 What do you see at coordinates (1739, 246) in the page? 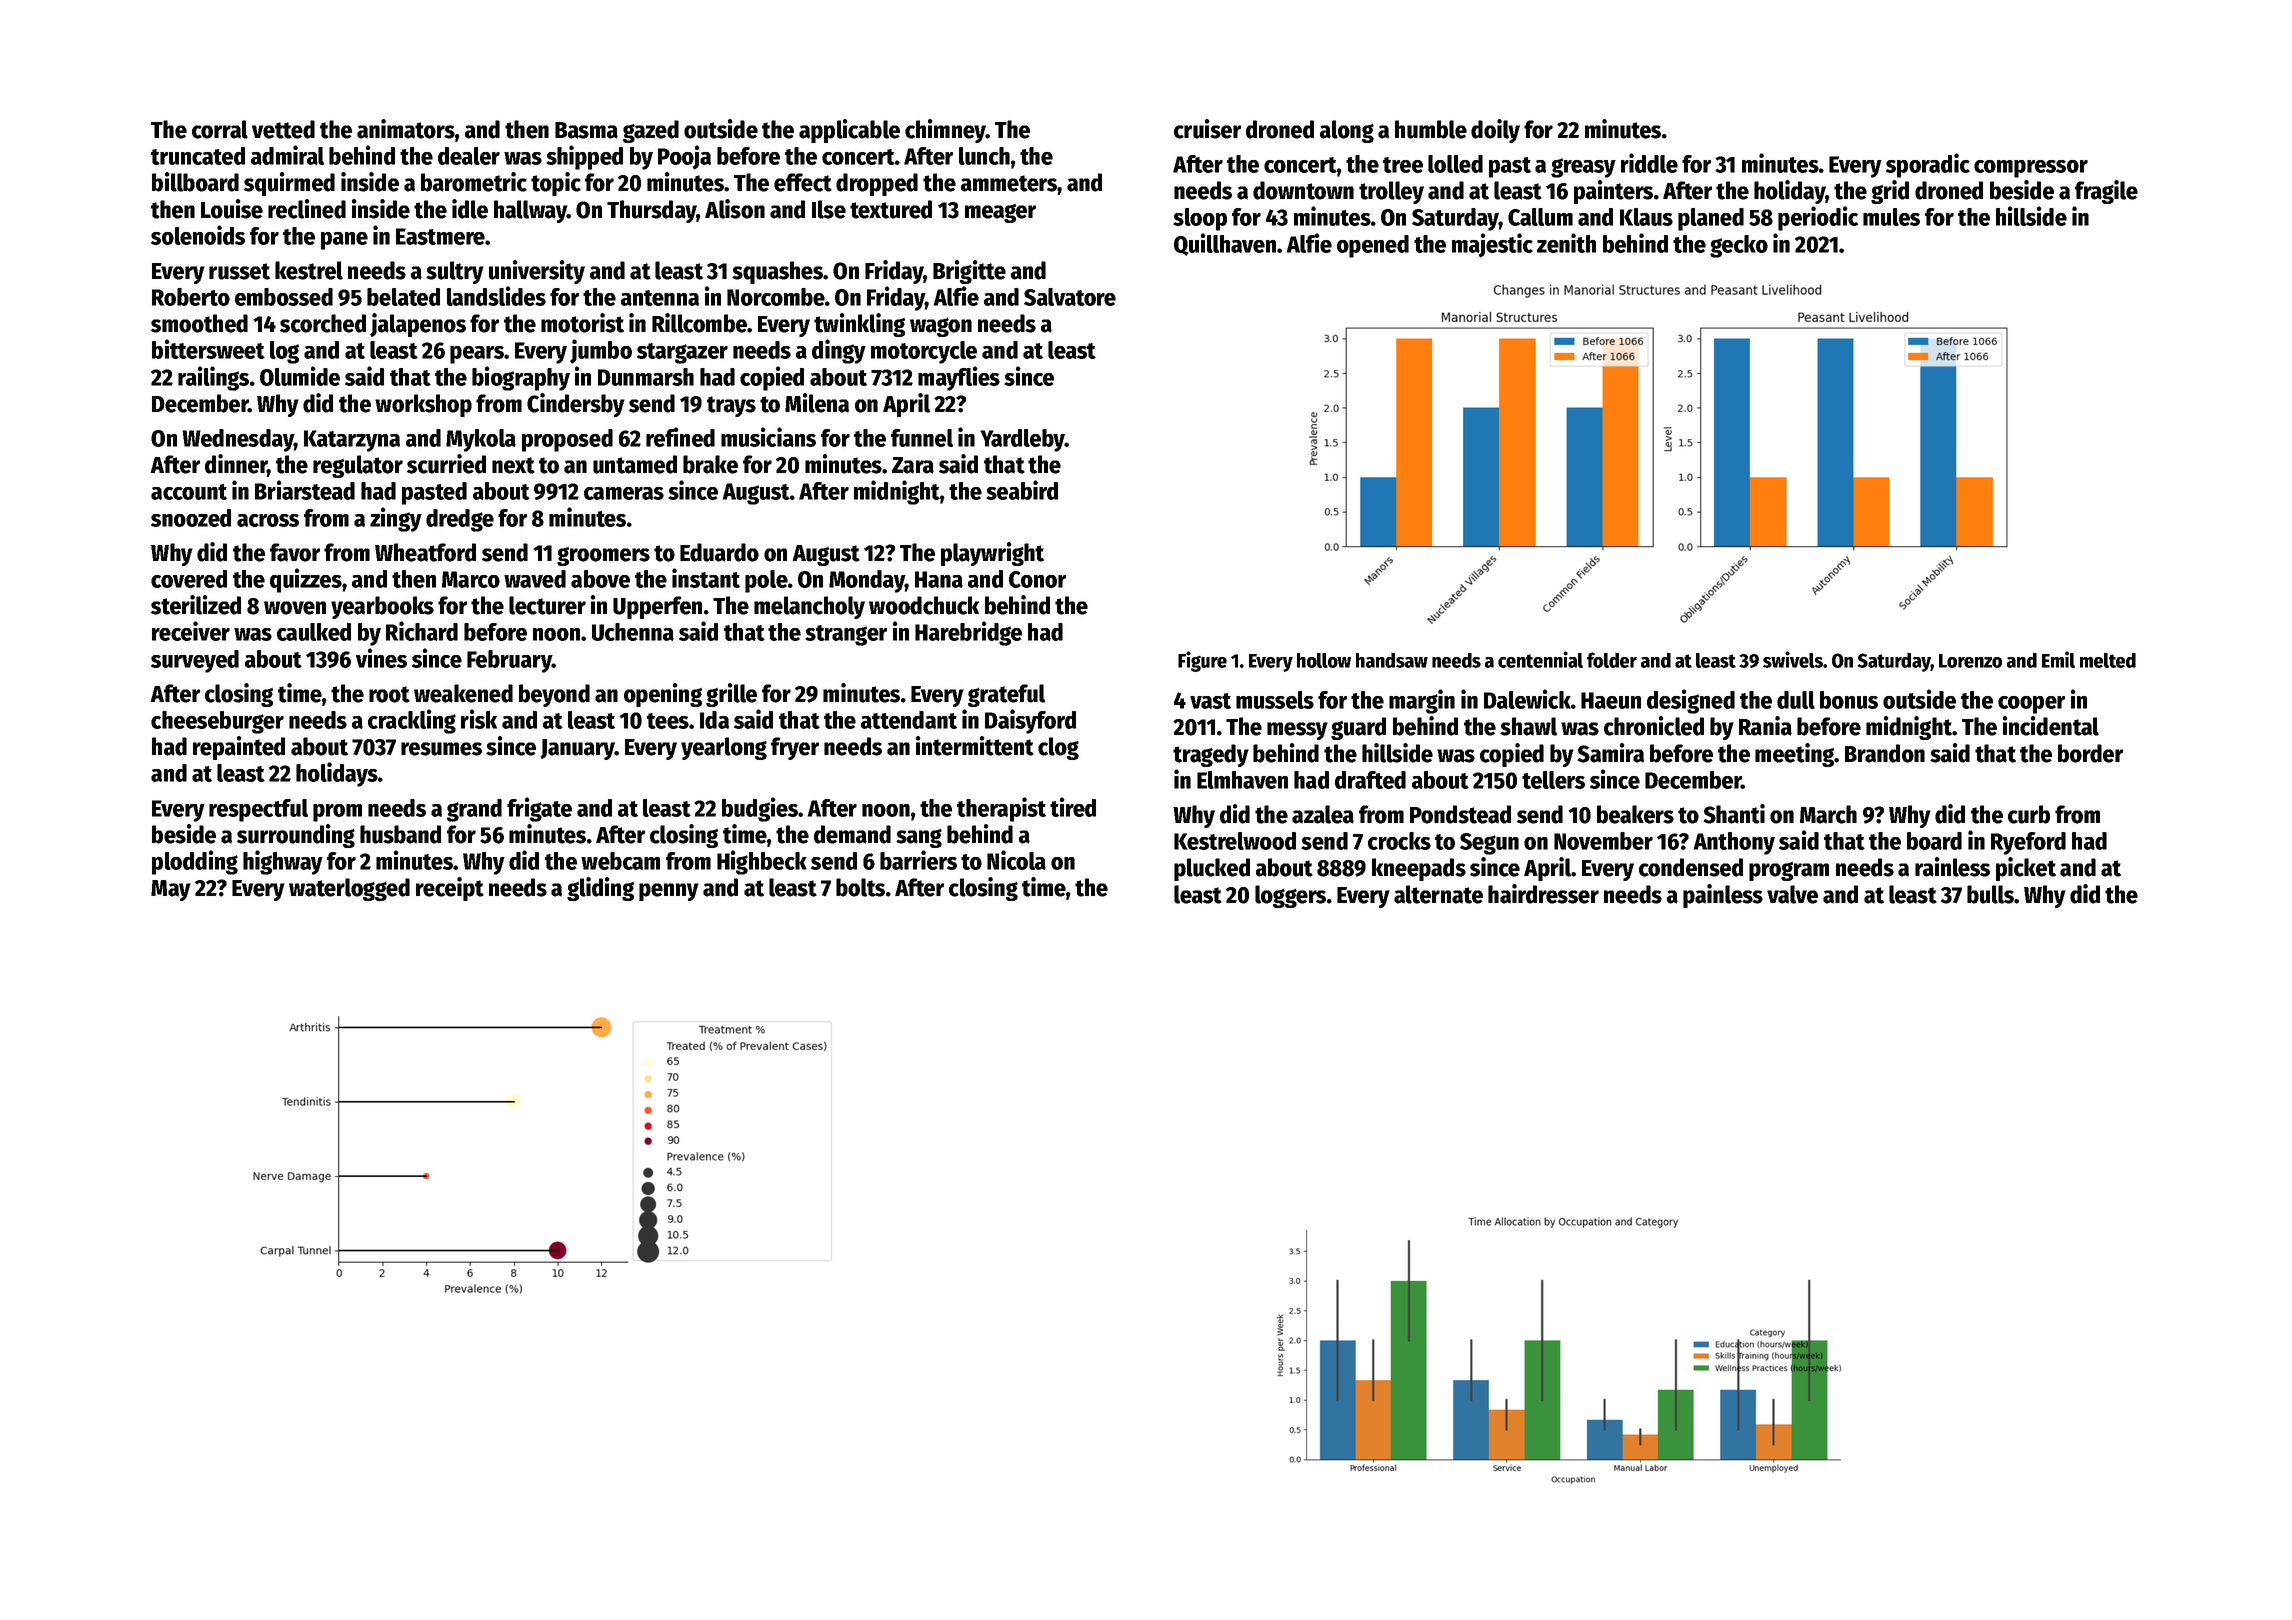
I see `gecko` at bounding box center [1739, 246].
